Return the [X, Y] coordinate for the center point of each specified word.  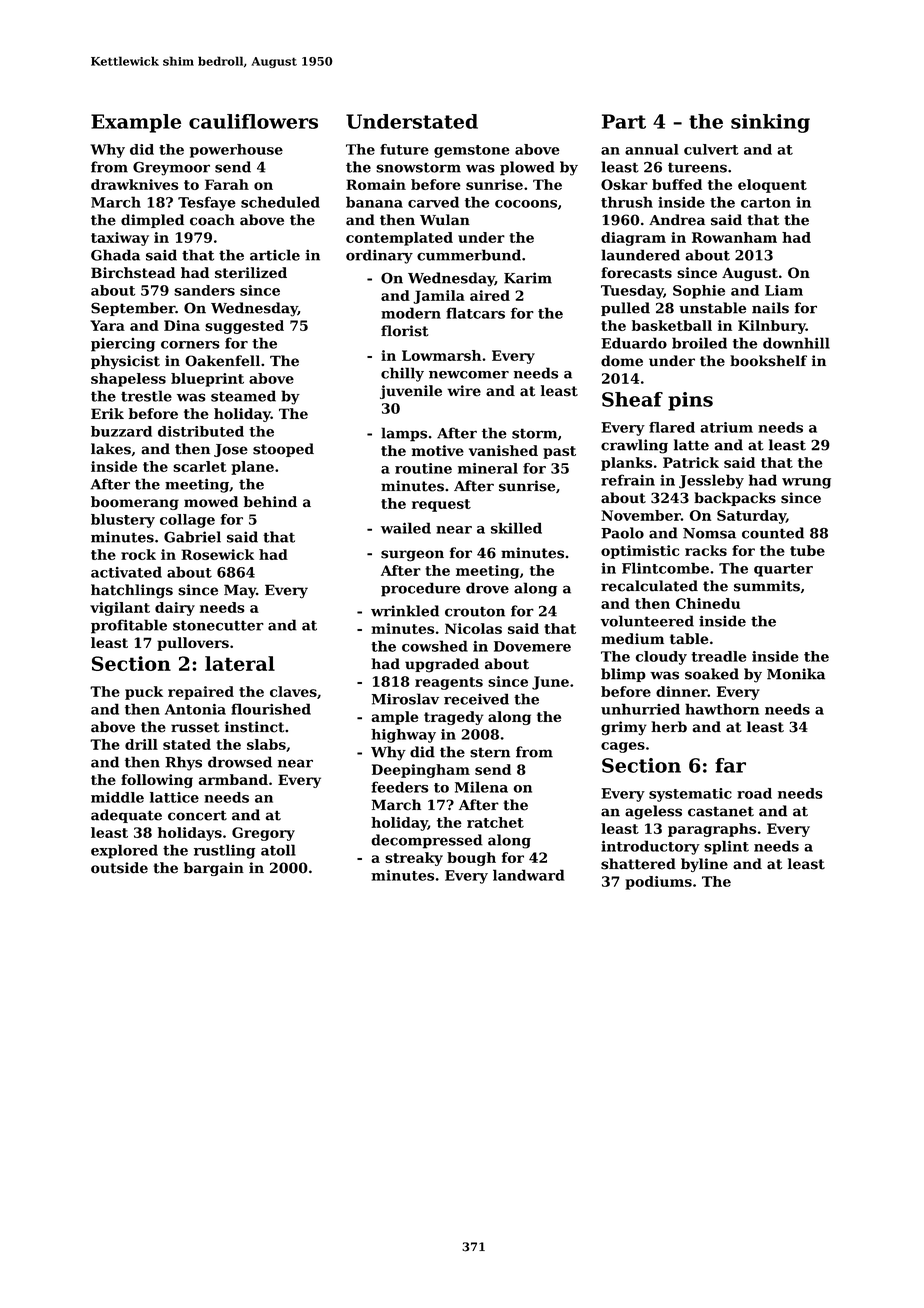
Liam [784, 290]
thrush [627, 202]
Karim [528, 278]
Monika [796, 674]
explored [124, 851]
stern [490, 752]
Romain [376, 184]
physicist [125, 362]
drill [141, 744]
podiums [658, 883]
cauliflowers [253, 121]
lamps [404, 434]
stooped [283, 450]
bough [471, 859]
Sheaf [632, 399]
